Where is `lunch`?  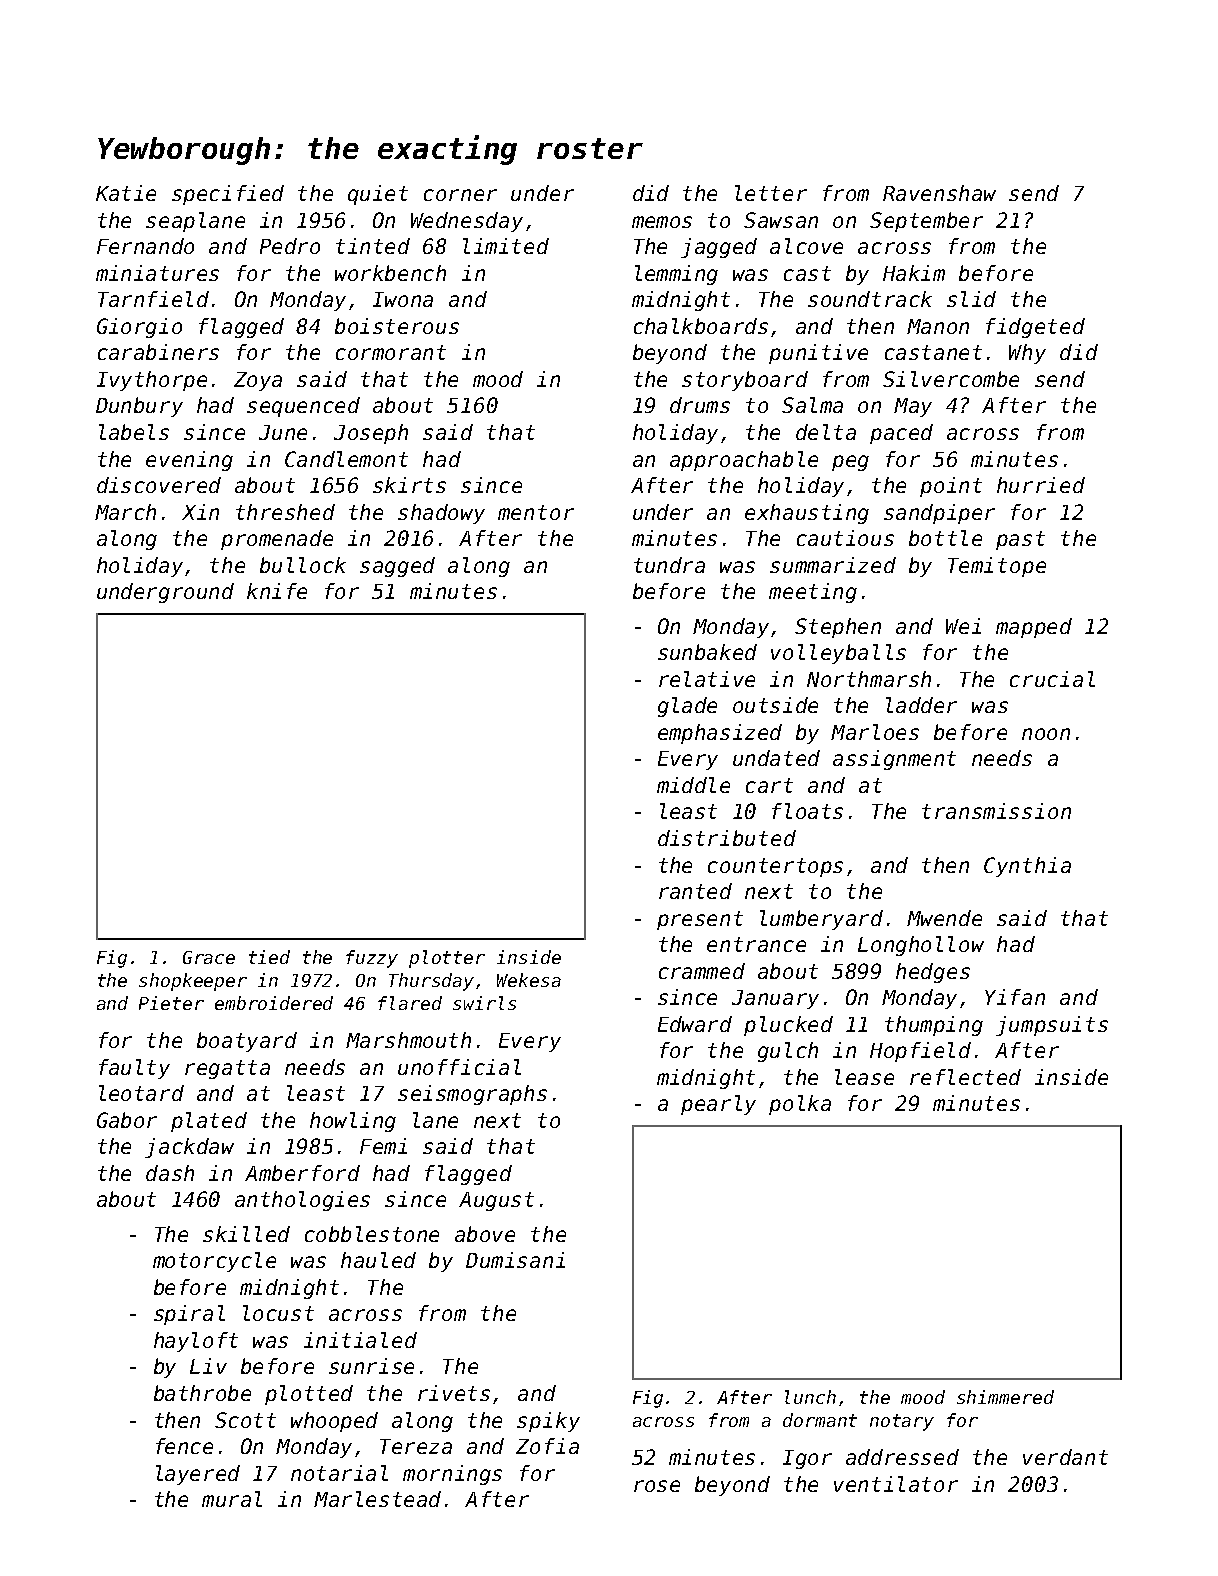 lunch is located at coordinates (810, 1397).
